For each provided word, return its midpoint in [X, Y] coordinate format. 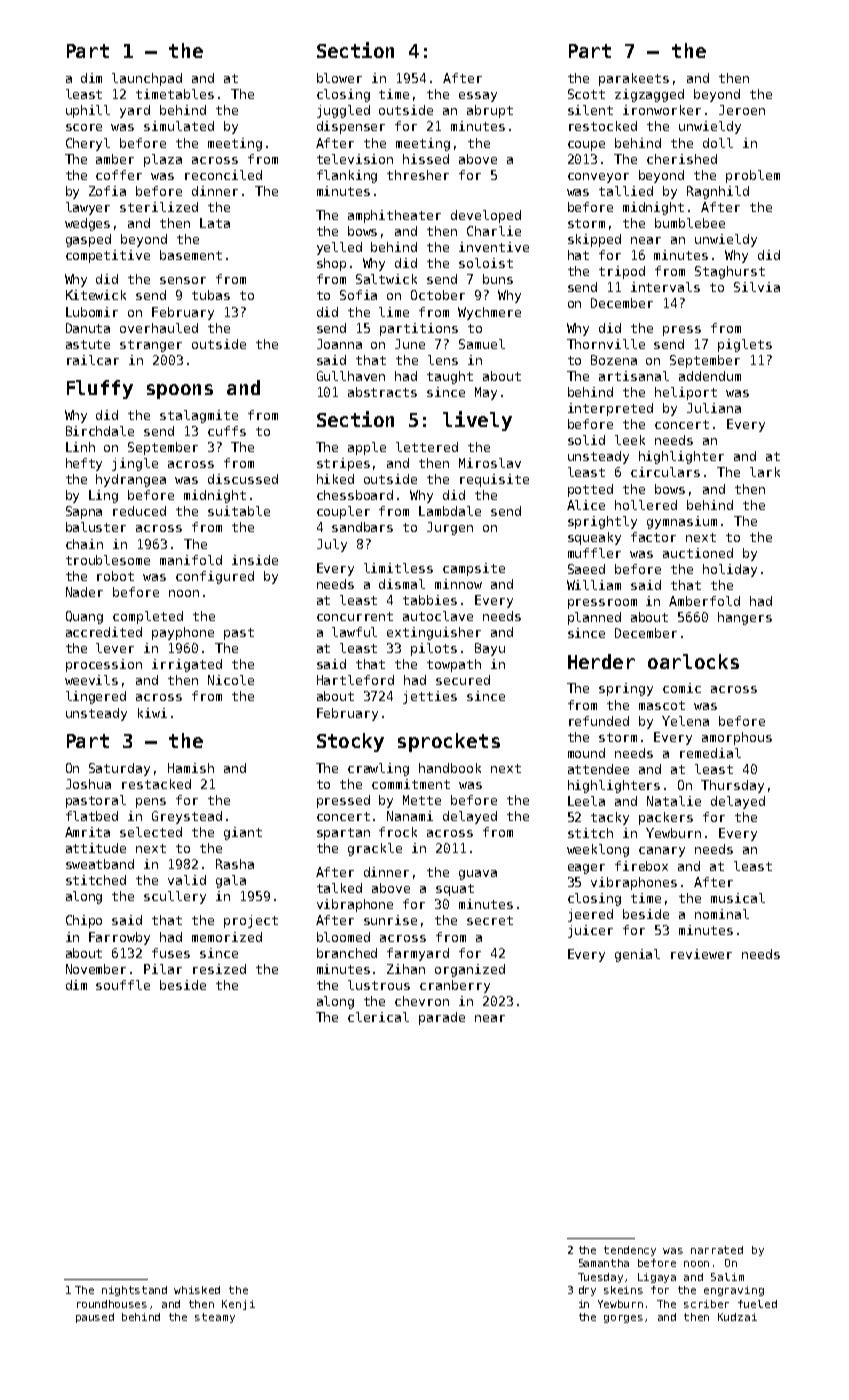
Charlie [494, 231]
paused [95, 1318]
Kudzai [737, 1317]
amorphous [737, 738]
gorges [623, 1319]
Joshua [88, 784]
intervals [665, 287]
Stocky [350, 742]
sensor [183, 280]
